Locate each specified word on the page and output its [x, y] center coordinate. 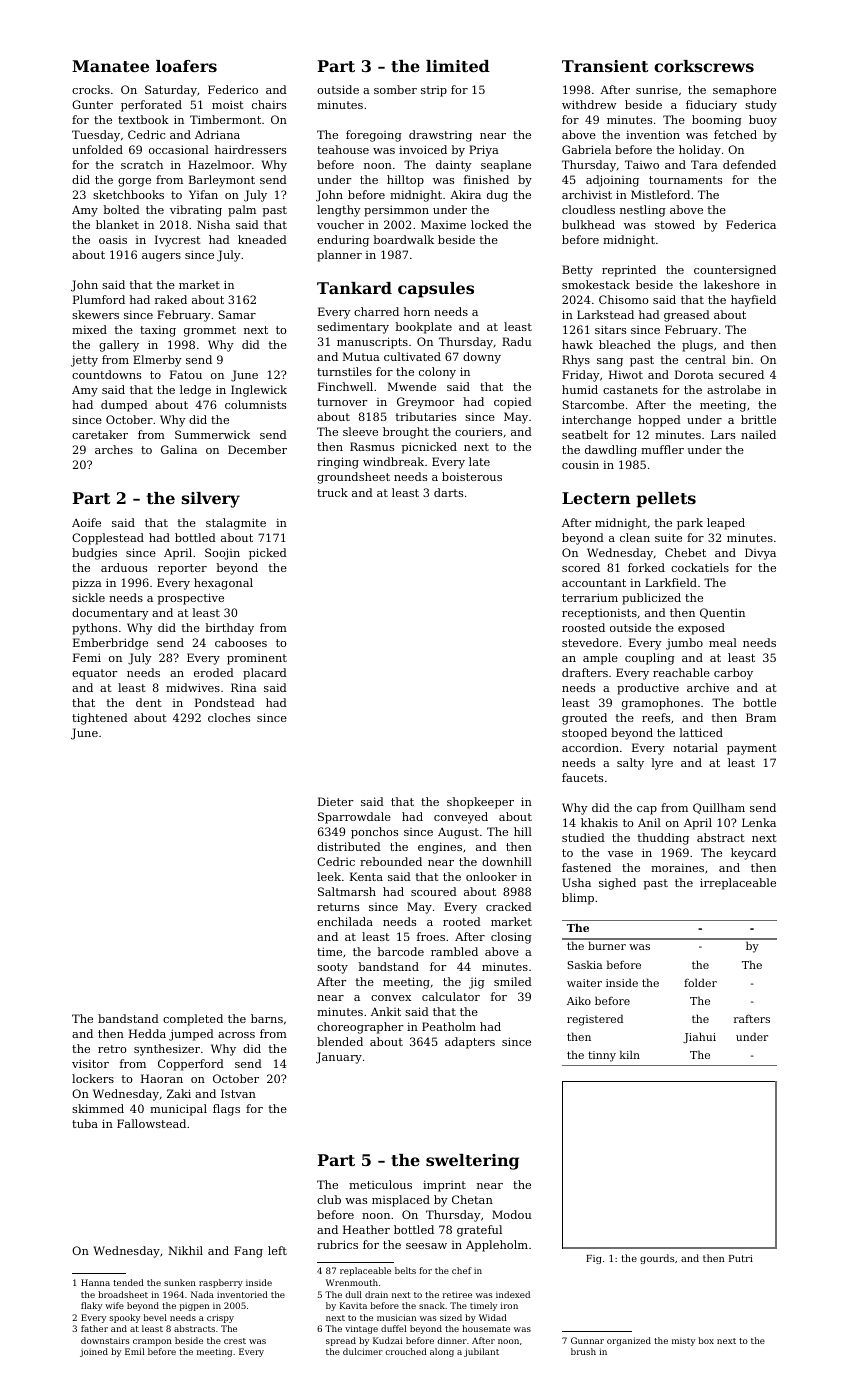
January [339, 1058]
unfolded [97, 149]
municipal [178, 1110]
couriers [478, 432]
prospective [191, 599]
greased [687, 316]
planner [339, 256]
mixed [89, 329]
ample [600, 659]
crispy [220, 1318]
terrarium [590, 597]
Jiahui [699, 1037]
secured [741, 374]
